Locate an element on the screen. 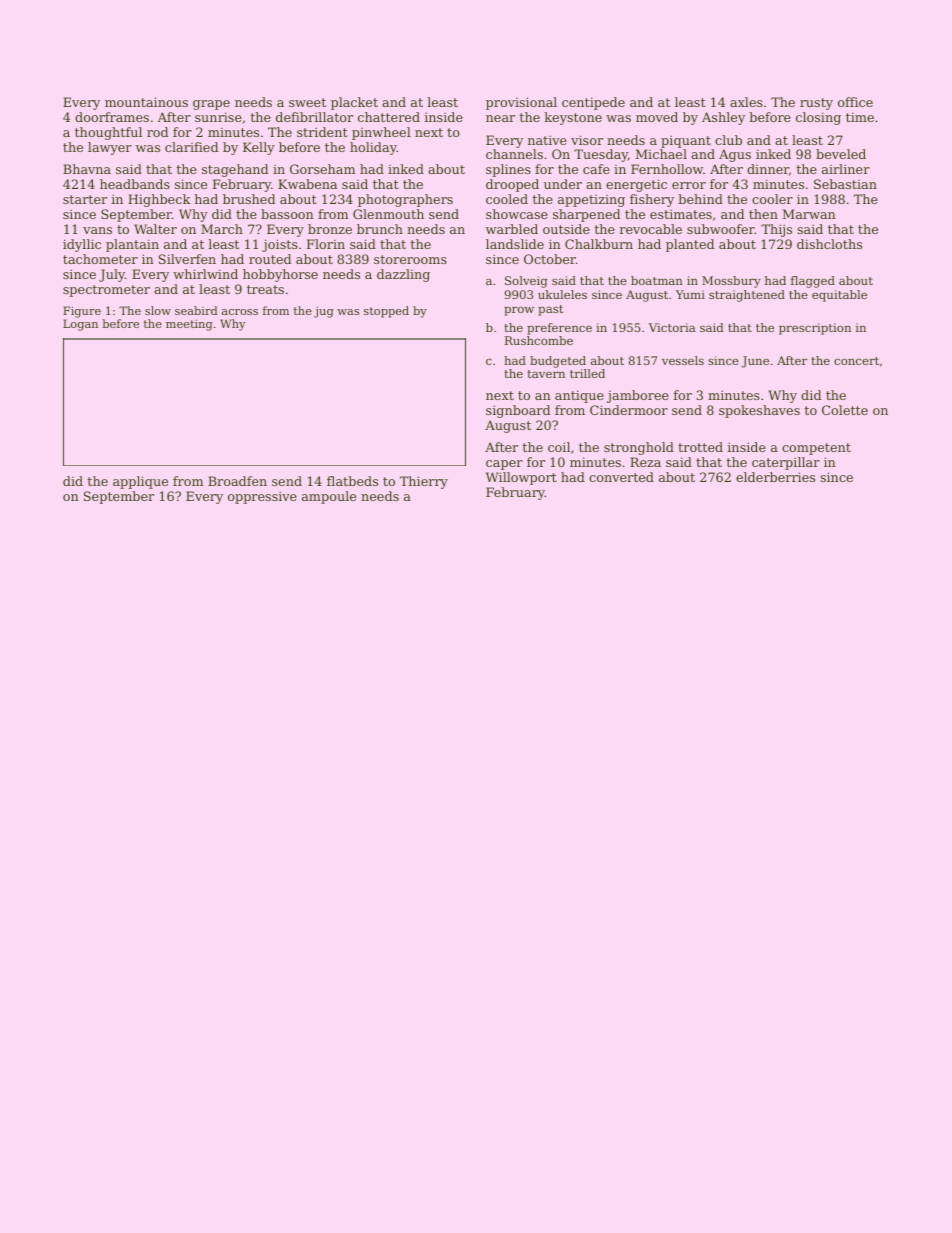  applique is located at coordinates (140, 482).
